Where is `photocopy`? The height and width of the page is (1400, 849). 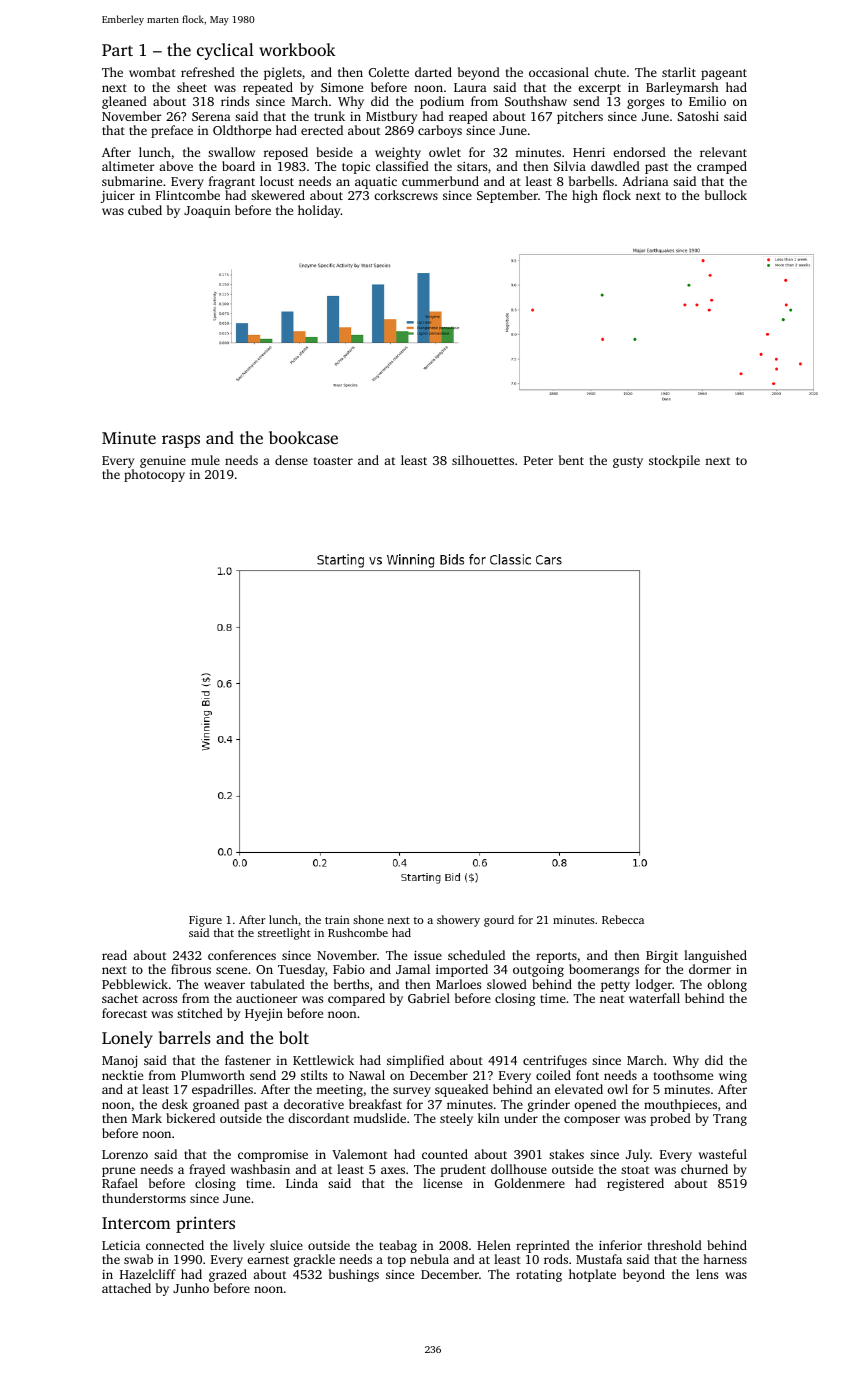
photocopy is located at coordinates (154, 475).
